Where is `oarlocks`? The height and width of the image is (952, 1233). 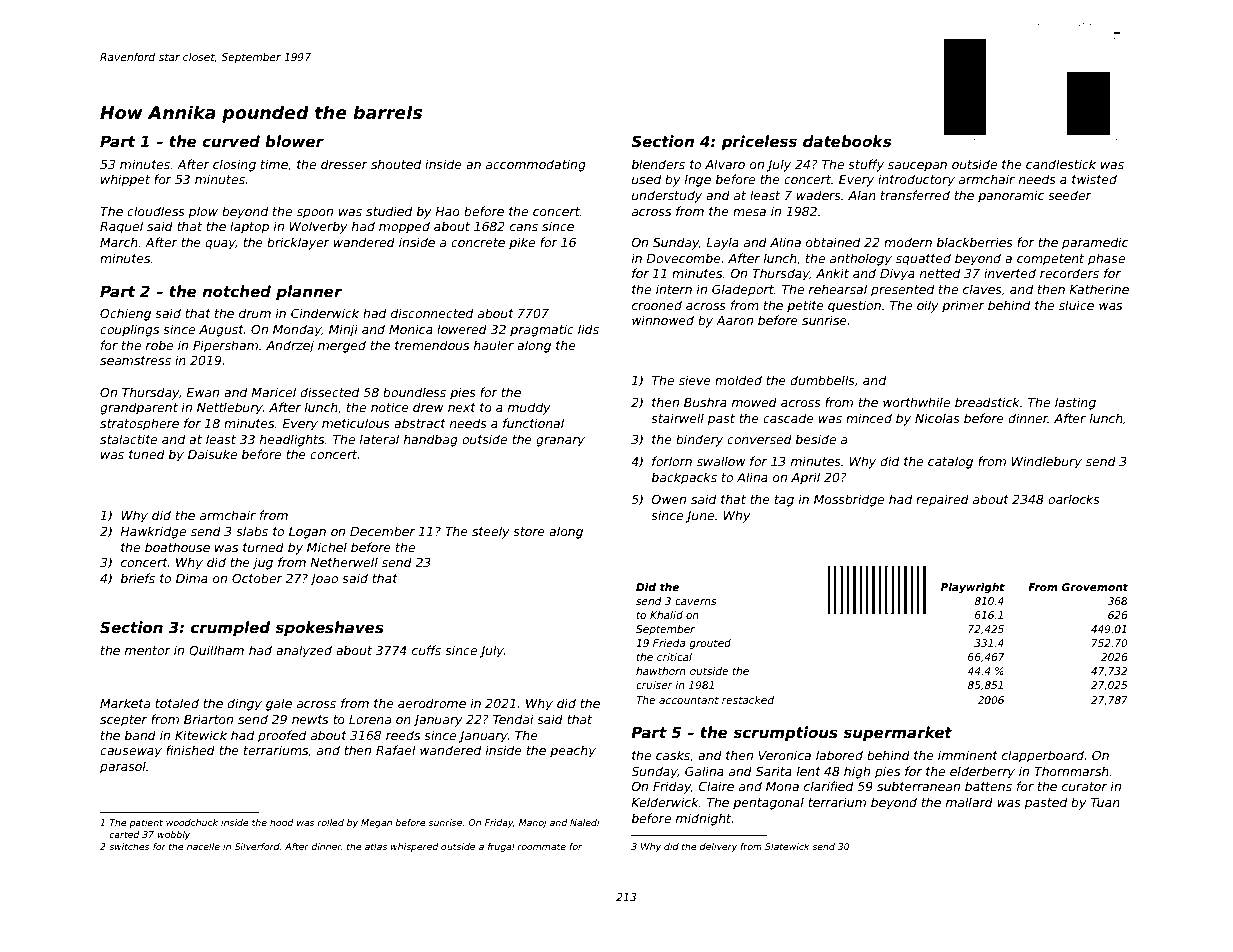
oarlocks is located at coordinates (1074, 499).
